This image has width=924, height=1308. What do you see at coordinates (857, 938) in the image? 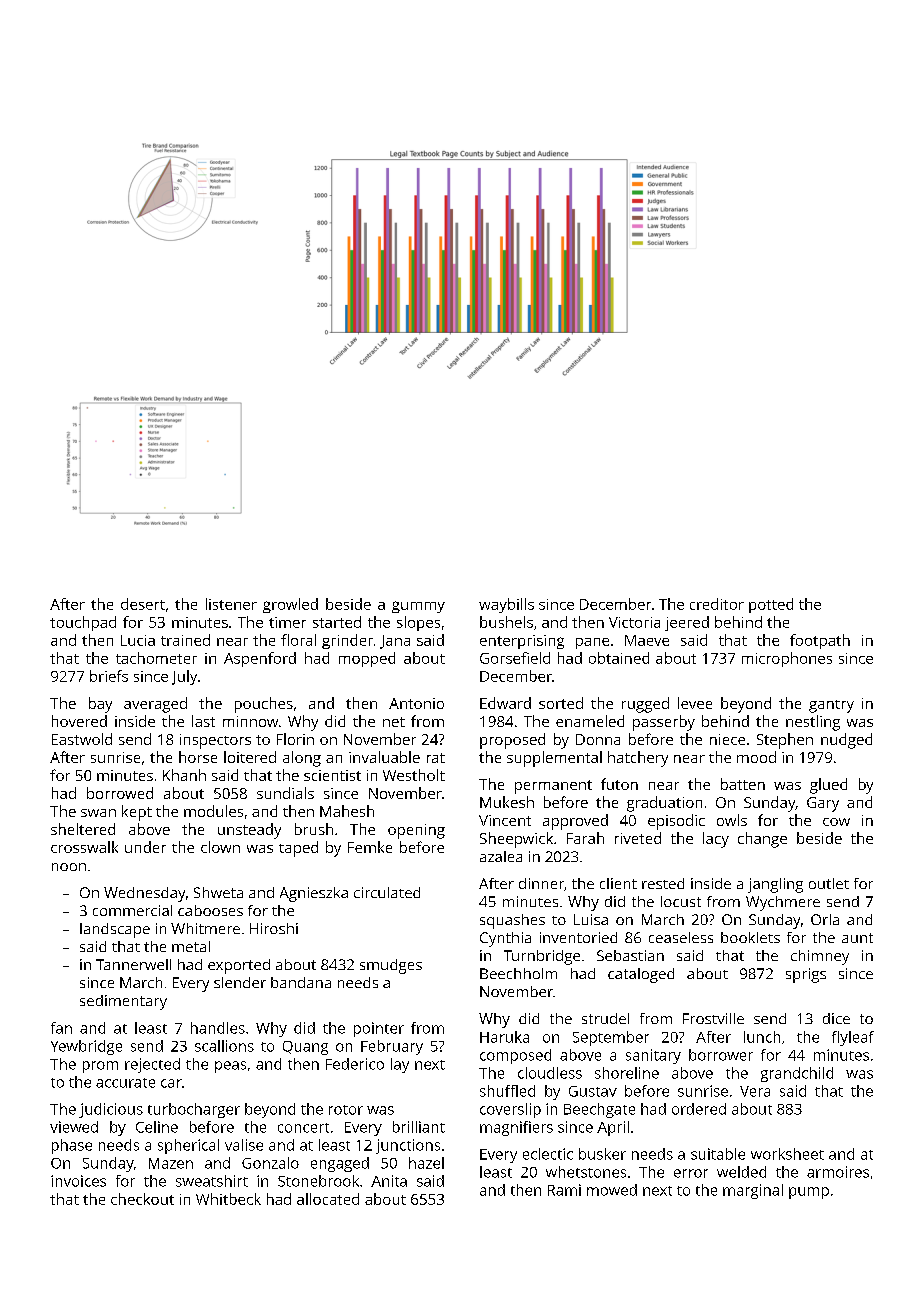
I see `aunt` at bounding box center [857, 938].
